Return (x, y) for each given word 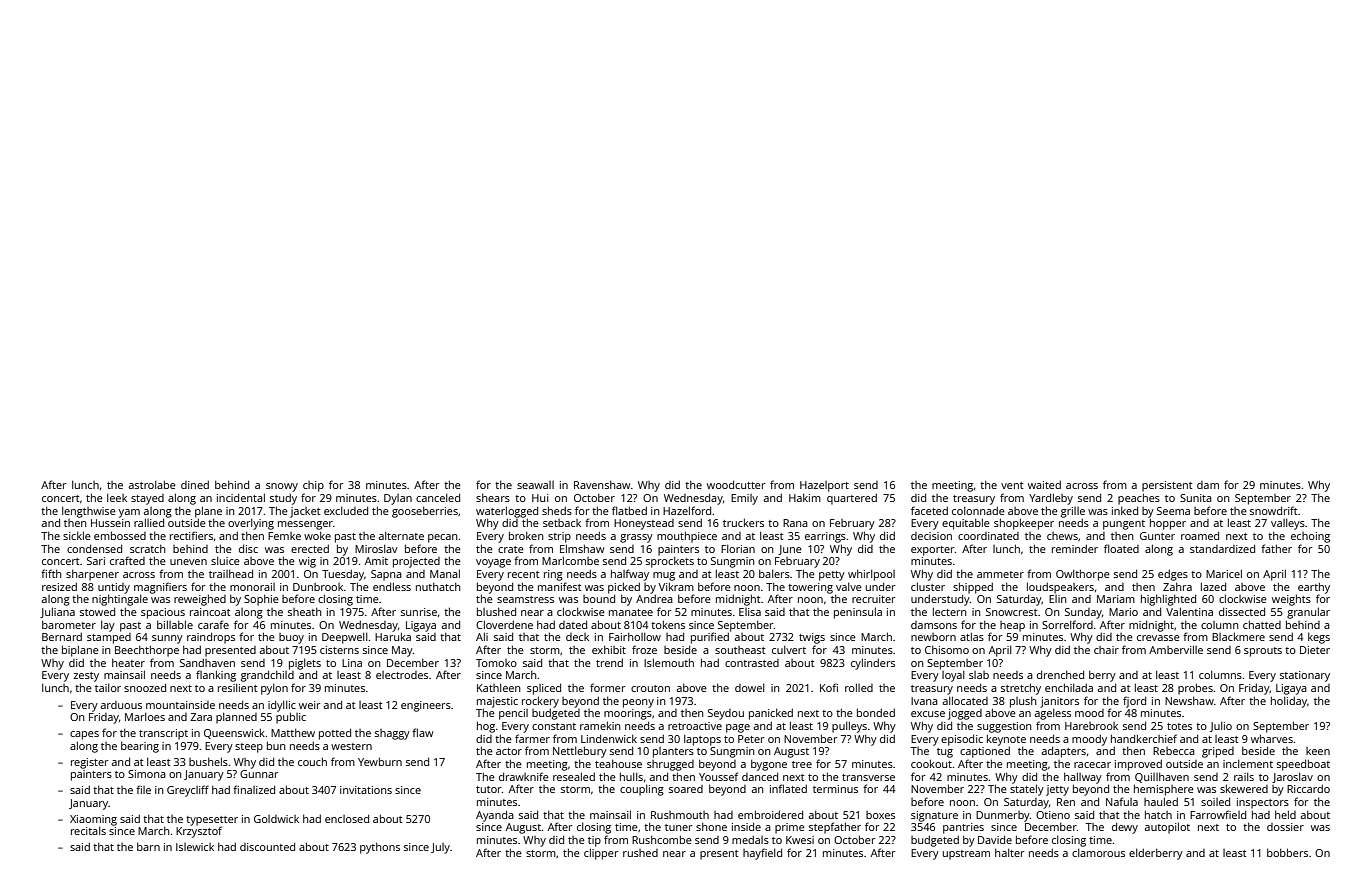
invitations (366, 790)
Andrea (654, 598)
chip (313, 486)
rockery (540, 702)
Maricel (1224, 573)
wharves (1272, 738)
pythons (380, 848)
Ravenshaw (602, 484)
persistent (1167, 486)
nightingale (120, 600)
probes (1195, 689)
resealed (574, 776)
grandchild (267, 676)
